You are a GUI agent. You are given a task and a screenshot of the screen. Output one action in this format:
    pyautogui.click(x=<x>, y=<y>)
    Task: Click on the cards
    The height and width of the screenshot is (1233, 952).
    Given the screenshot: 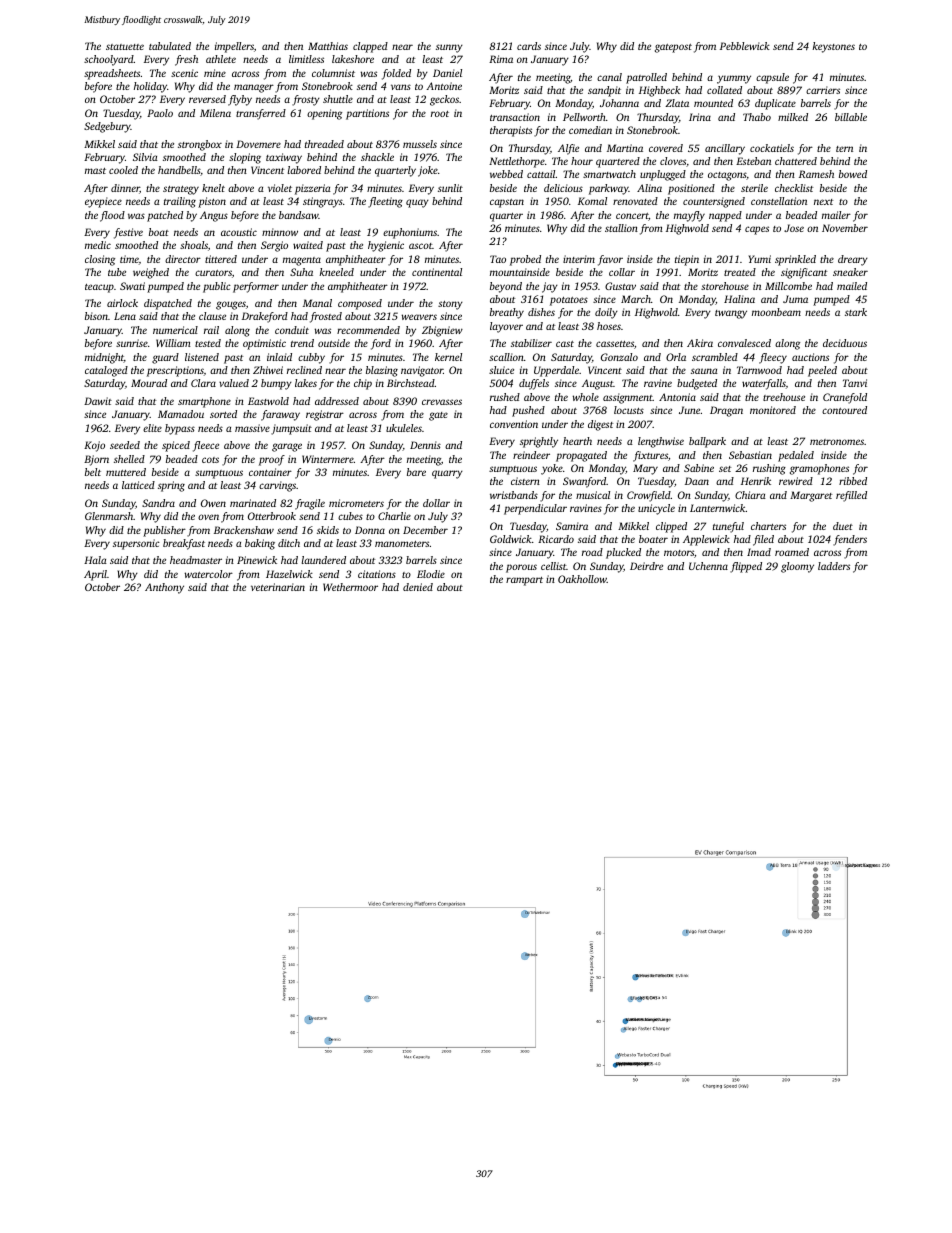 What is the action you would take?
    pyautogui.click(x=529, y=46)
